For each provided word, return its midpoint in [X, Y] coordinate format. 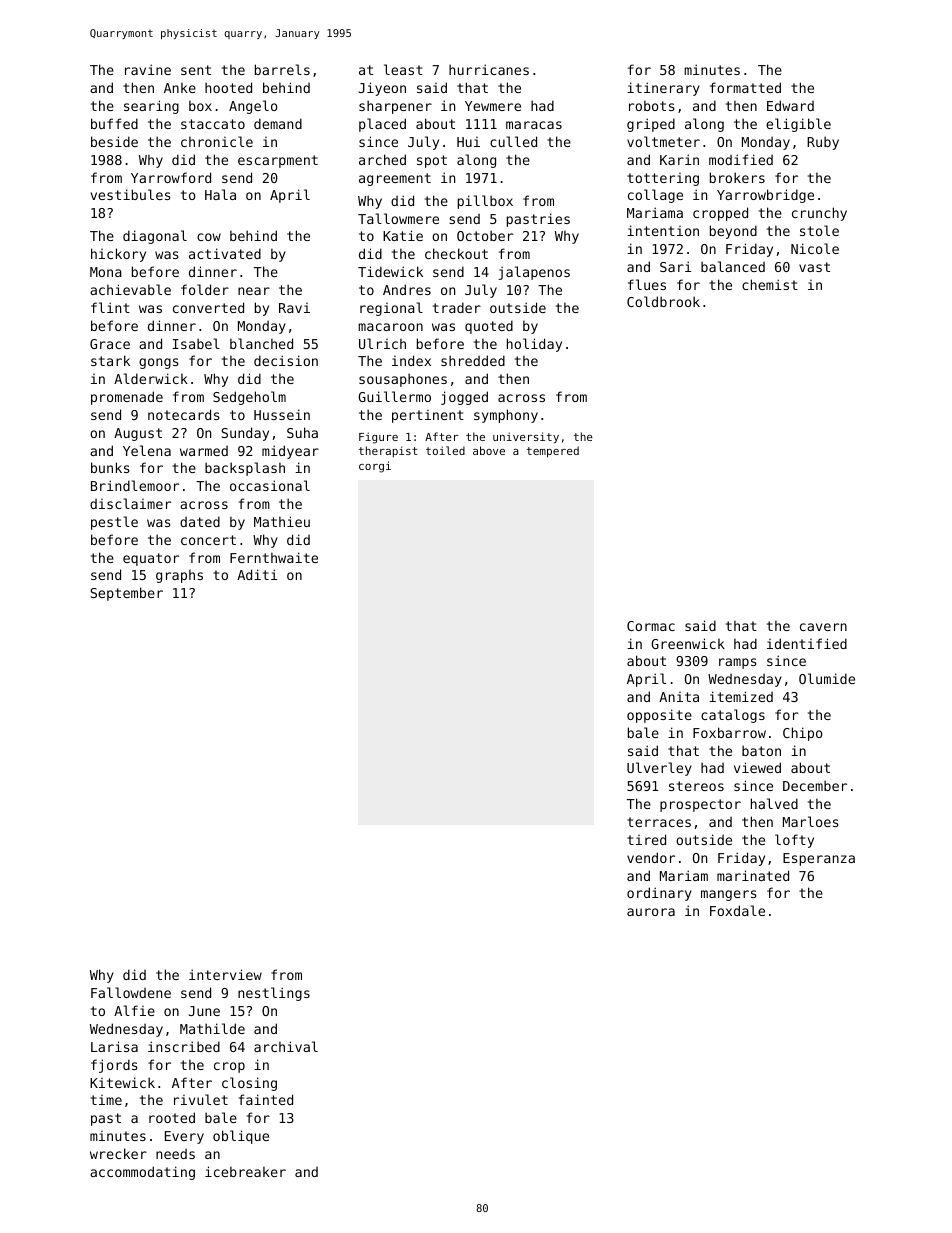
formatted [745, 87]
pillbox [485, 202]
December [815, 785]
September [126, 594]
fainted [266, 1099]
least [403, 69]
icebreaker [245, 1171]
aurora [651, 912]
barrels [282, 69]
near [254, 291]
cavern [823, 627]
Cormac [651, 626]
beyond [733, 232]
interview [225, 974]
